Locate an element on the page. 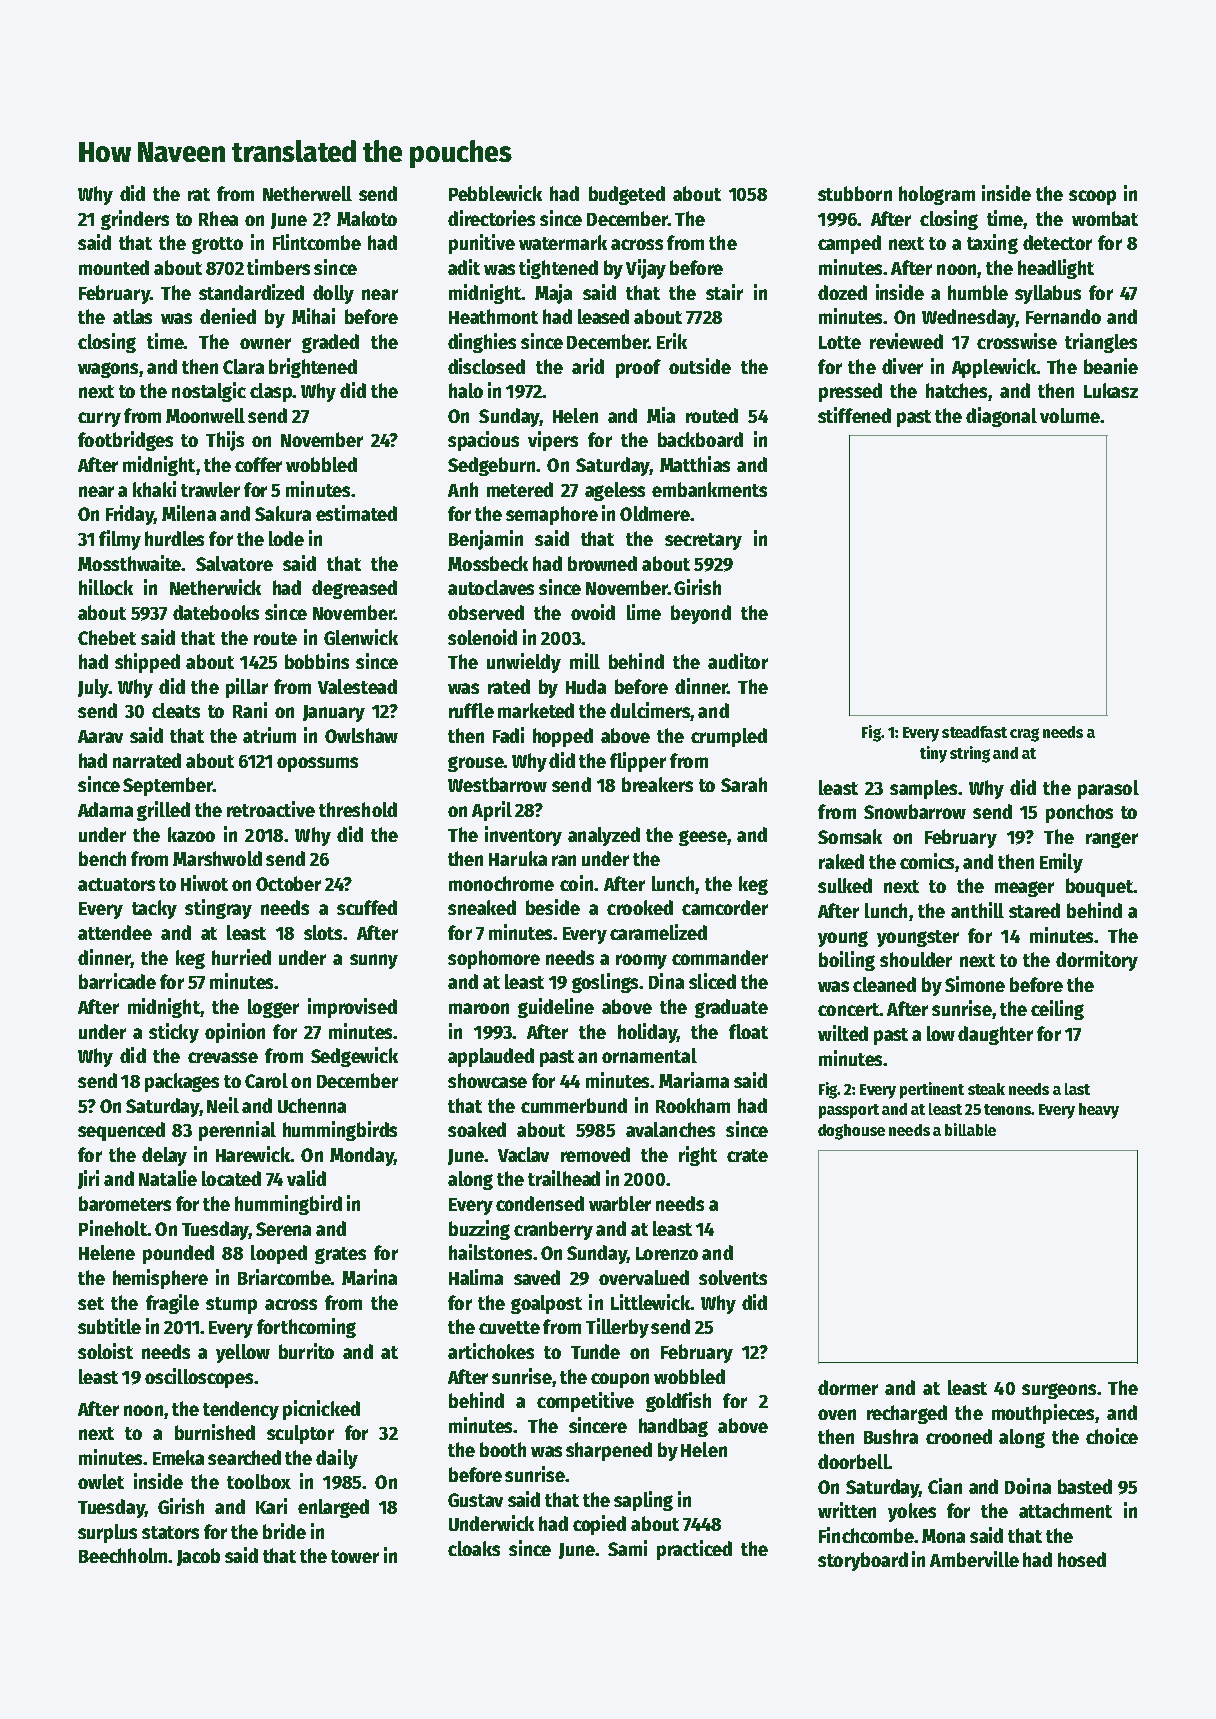  grotto is located at coordinates (217, 245).
